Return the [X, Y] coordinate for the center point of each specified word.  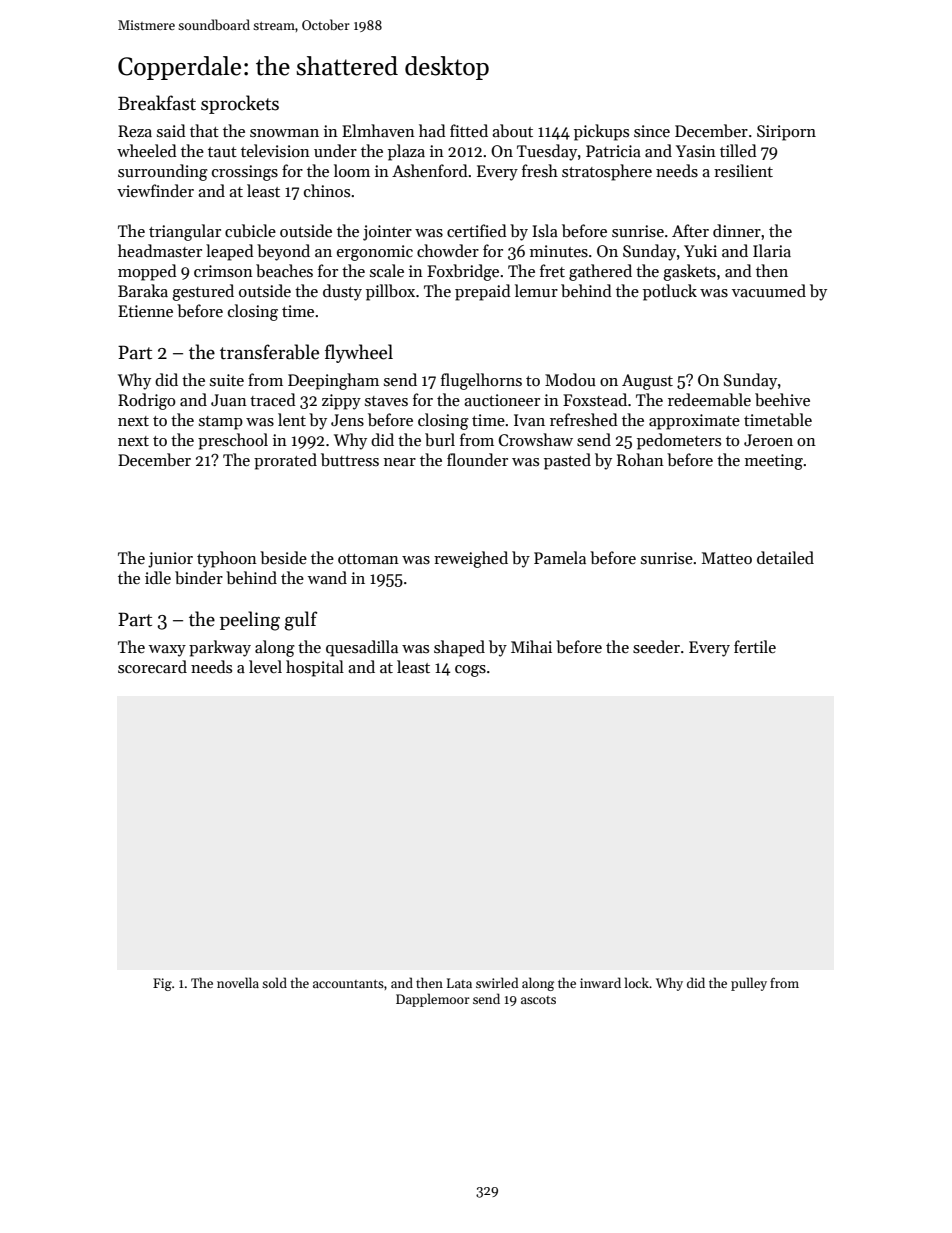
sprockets [240, 104]
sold [274, 982]
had [432, 130]
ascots [538, 1000]
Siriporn [786, 133]
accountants [348, 984]
